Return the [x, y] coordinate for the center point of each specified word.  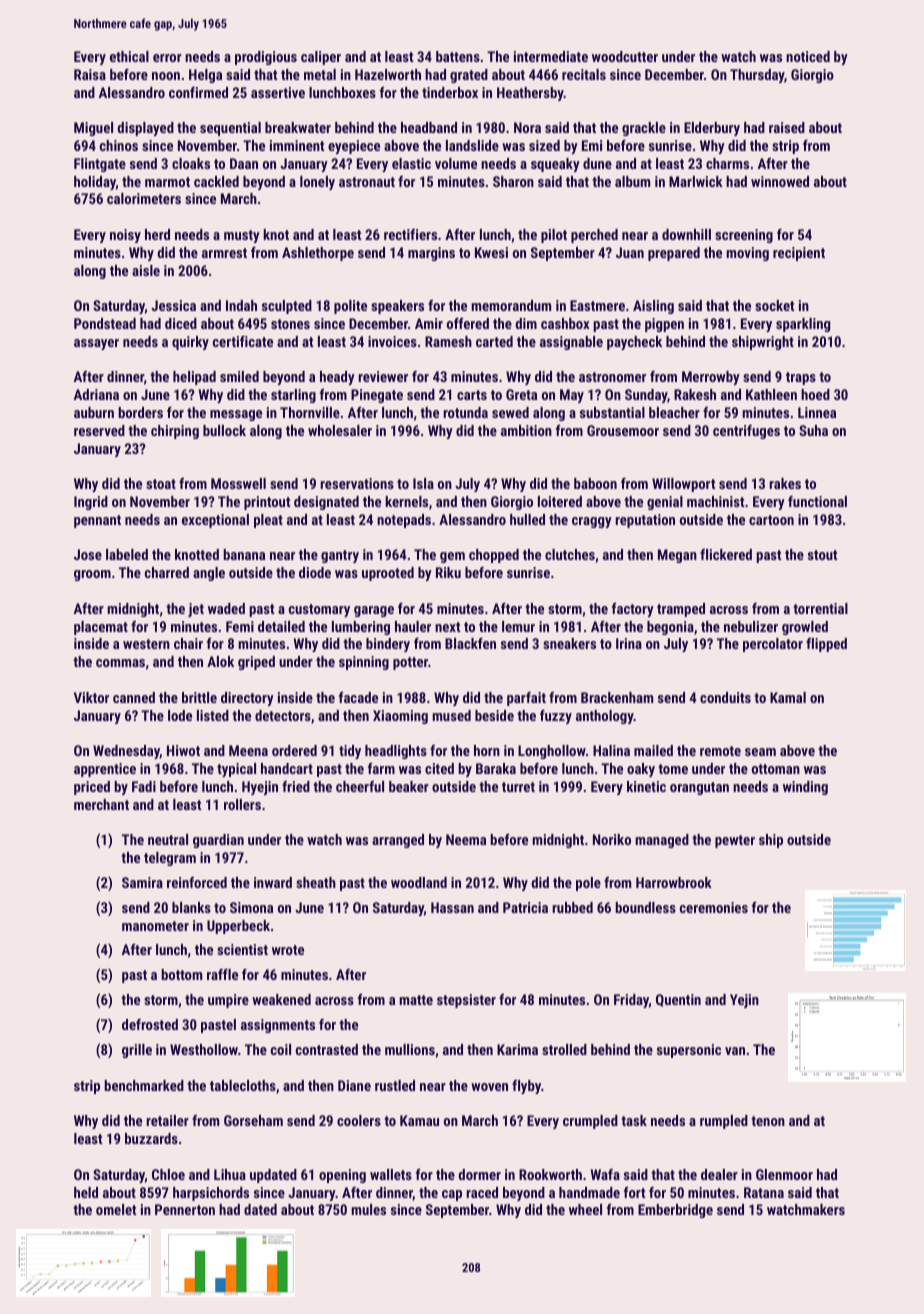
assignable [571, 343]
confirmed [198, 92]
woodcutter [625, 56]
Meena [248, 750]
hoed [815, 394]
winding [805, 788]
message [236, 415]
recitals [584, 74]
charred [167, 572]
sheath [316, 882]
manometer [155, 926]
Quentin [678, 1000]
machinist [715, 501]
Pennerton [185, 1209]
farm [381, 768]
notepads [404, 521]
